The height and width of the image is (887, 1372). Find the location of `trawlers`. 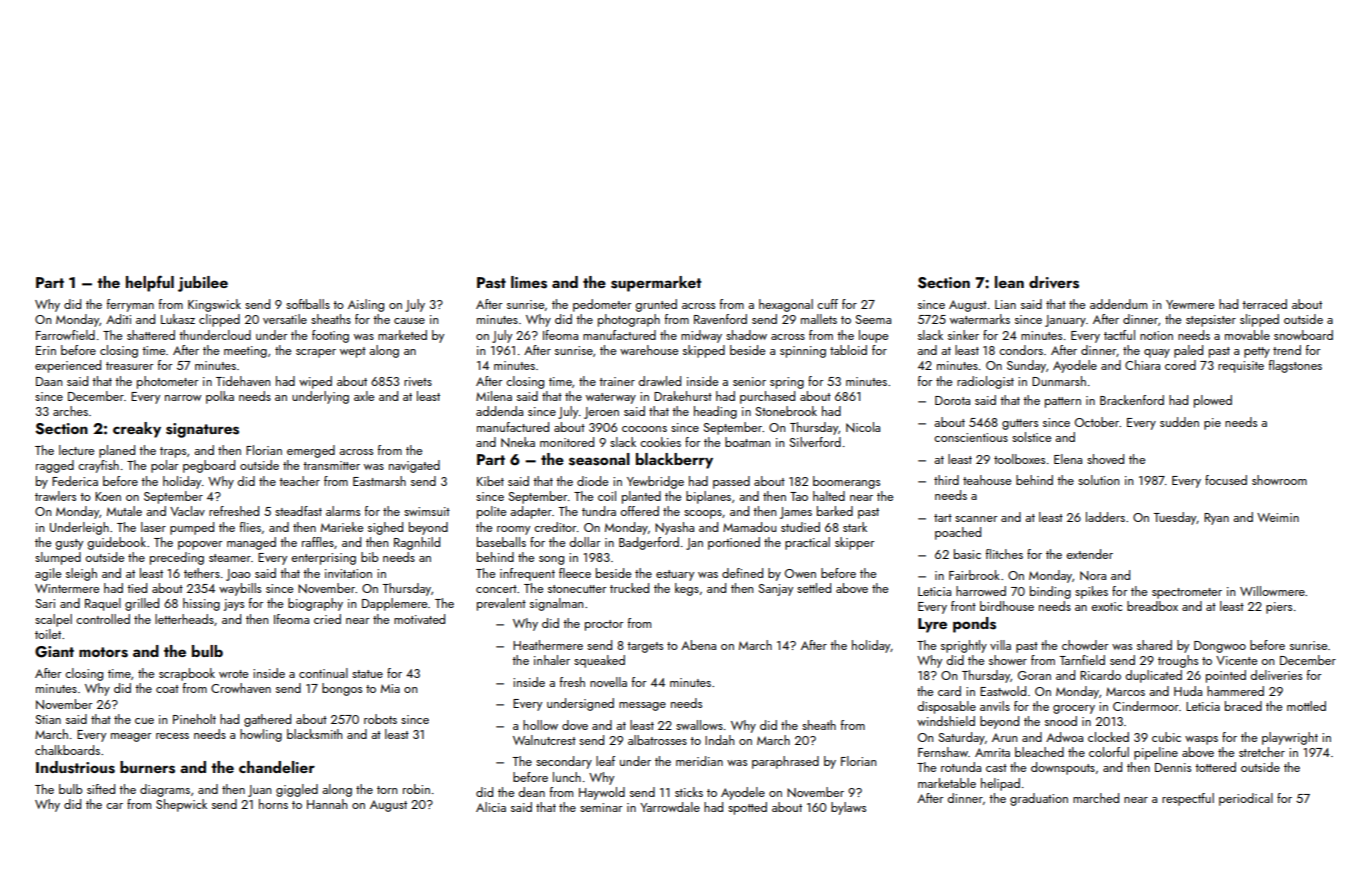

trawlers is located at coordinates (55, 496).
